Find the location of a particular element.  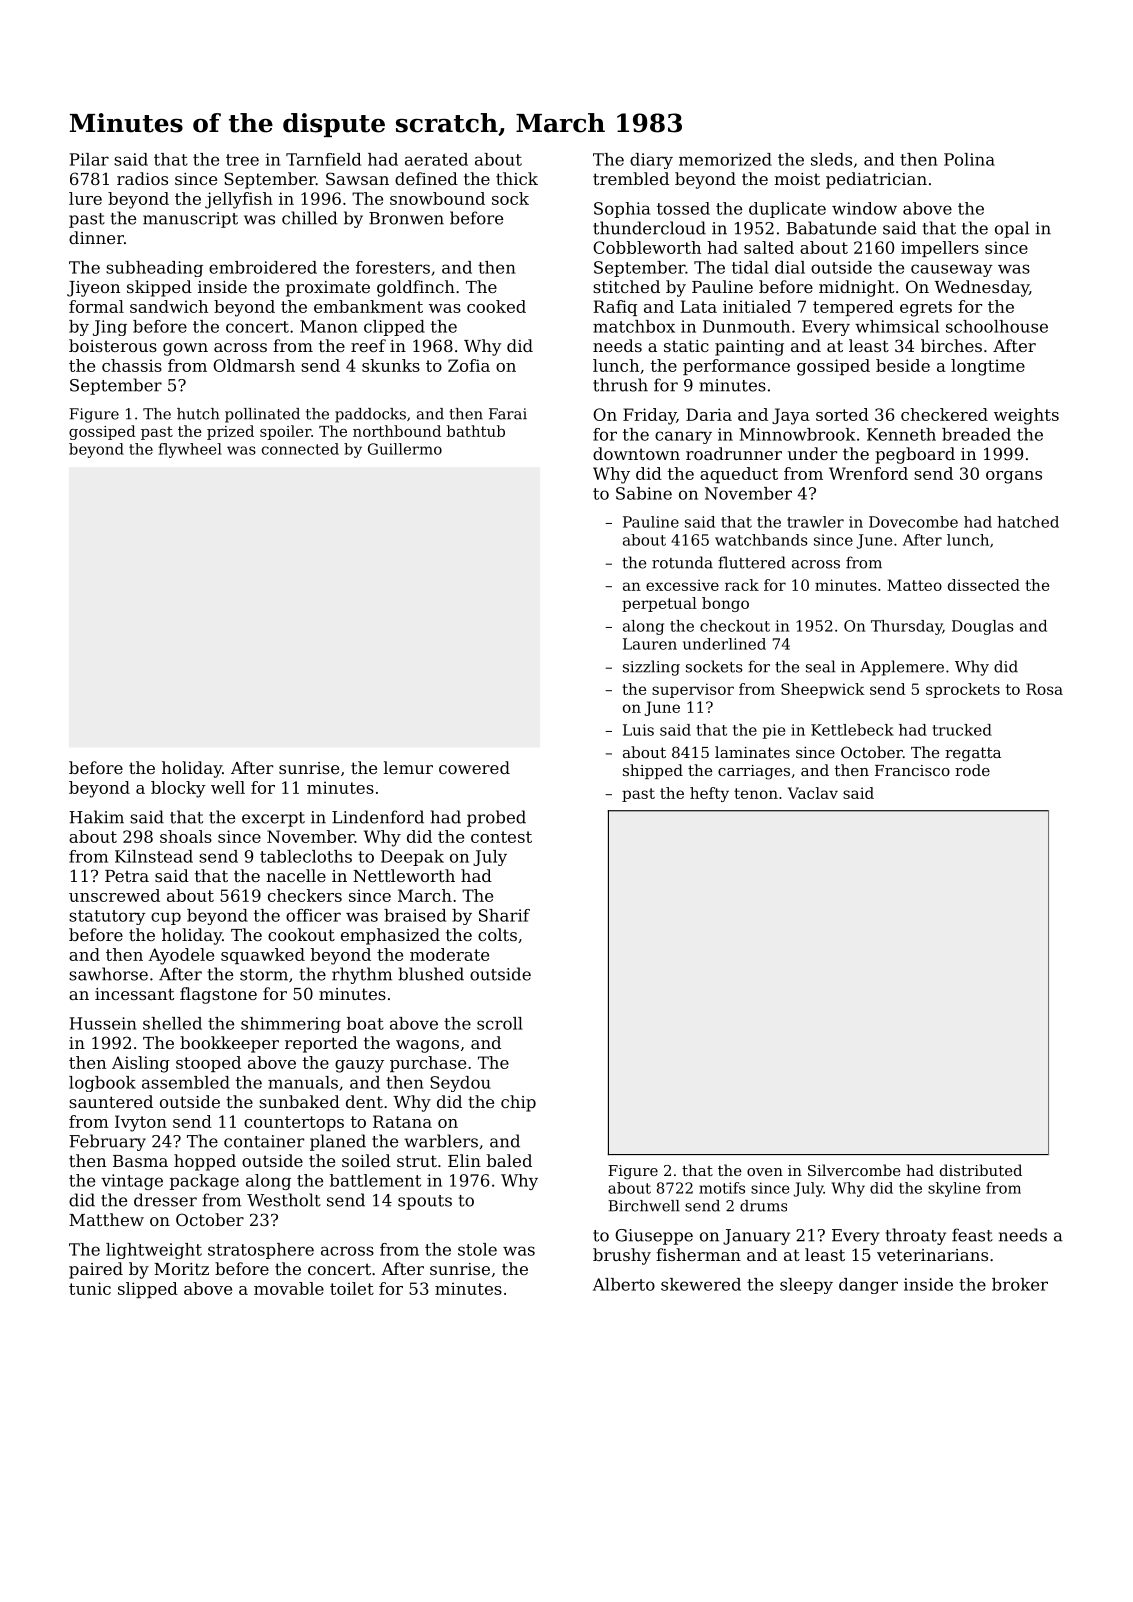

bongo is located at coordinates (725, 604).
